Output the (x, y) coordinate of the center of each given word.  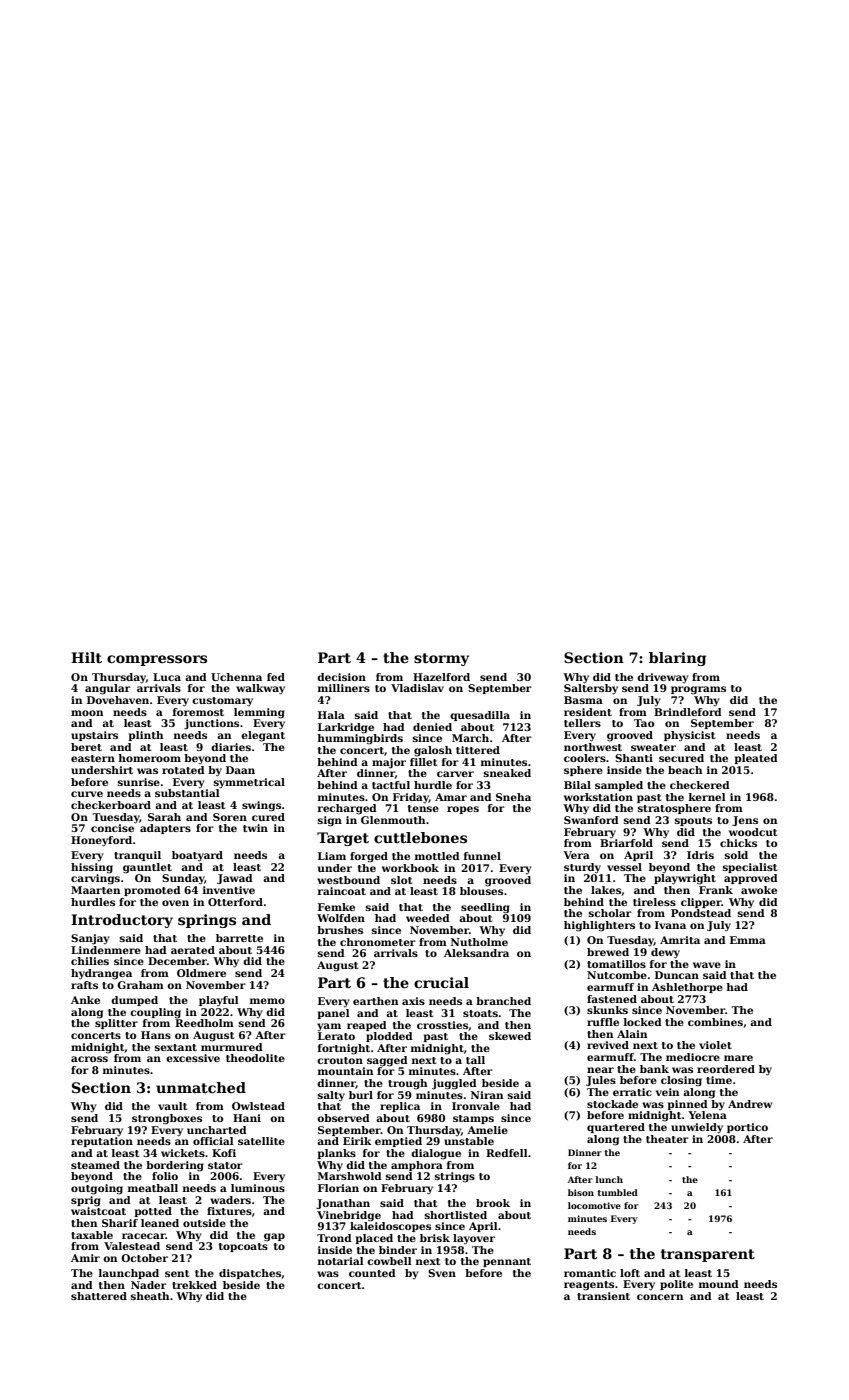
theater (667, 1139)
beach (685, 770)
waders (230, 1200)
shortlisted (456, 1215)
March (470, 738)
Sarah (164, 817)
